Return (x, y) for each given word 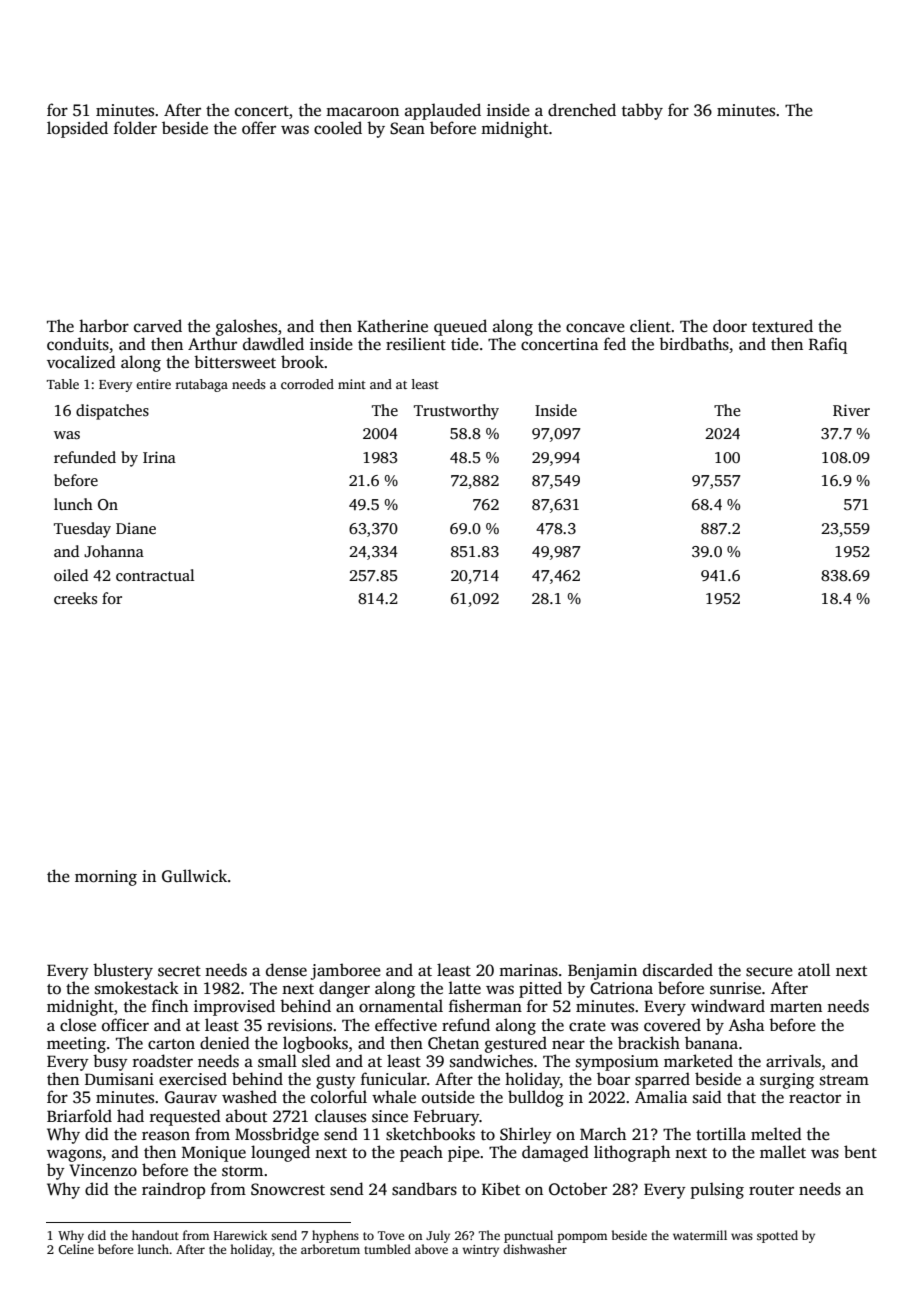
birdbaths (694, 344)
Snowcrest (288, 1189)
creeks (75, 598)
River (851, 410)
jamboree (345, 971)
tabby (642, 111)
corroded (307, 384)
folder (135, 128)
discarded (678, 970)
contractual (155, 575)
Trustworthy (456, 412)
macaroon (362, 112)
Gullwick (194, 876)
